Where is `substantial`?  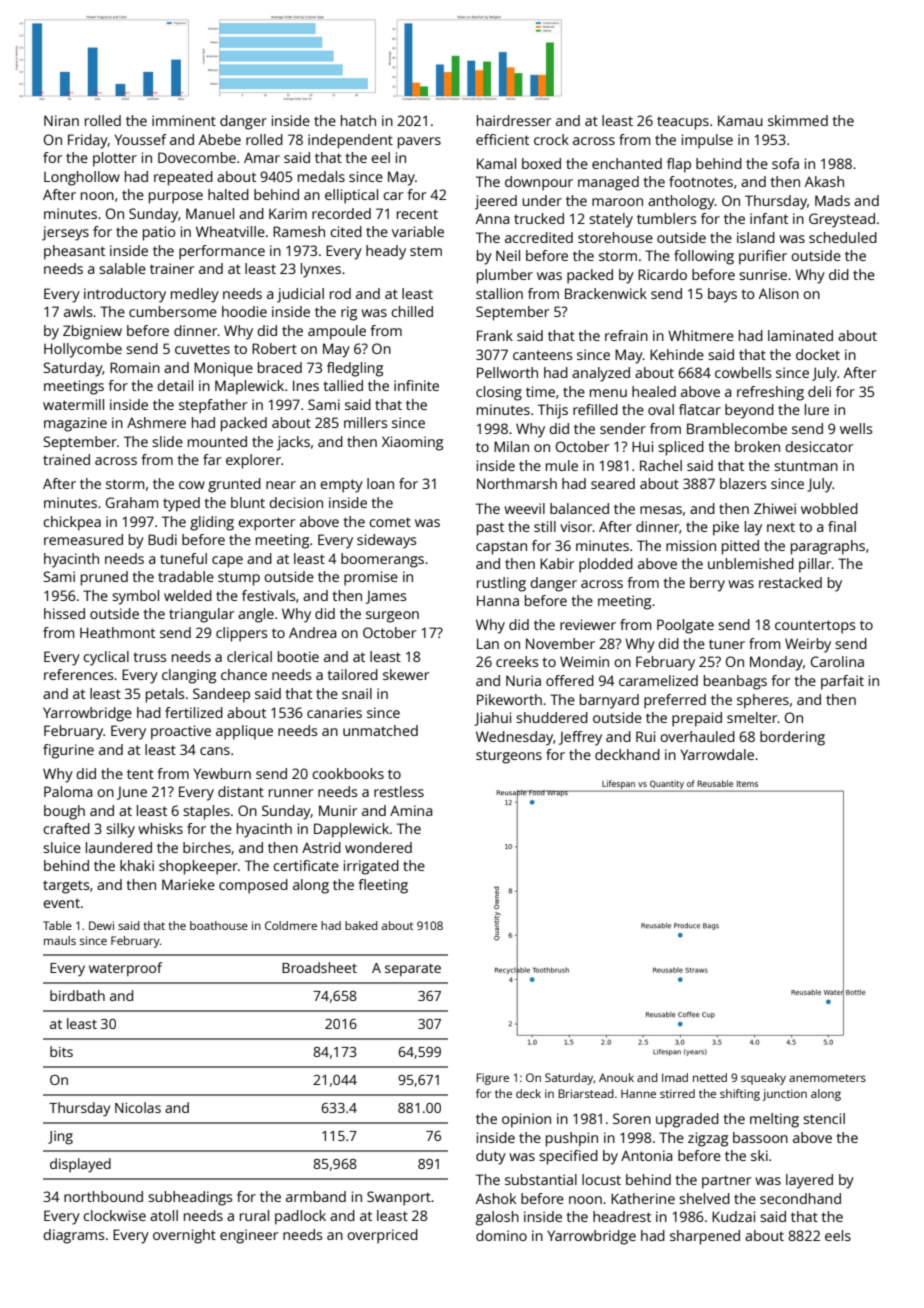
substantial is located at coordinates (541, 1179).
